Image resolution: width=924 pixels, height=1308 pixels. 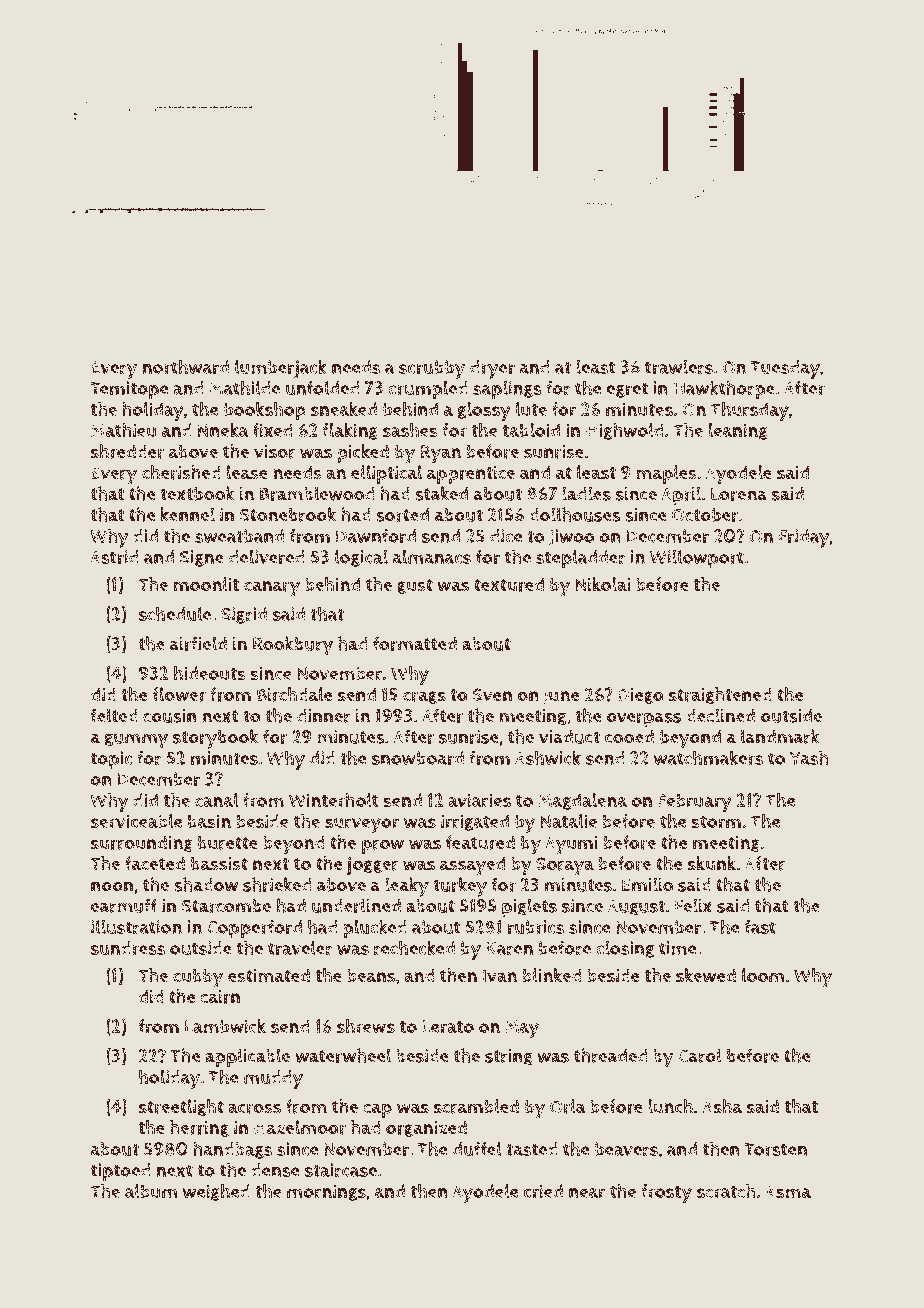 What do you see at coordinates (295, 694) in the screenshot?
I see `Birchdale` at bounding box center [295, 694].
